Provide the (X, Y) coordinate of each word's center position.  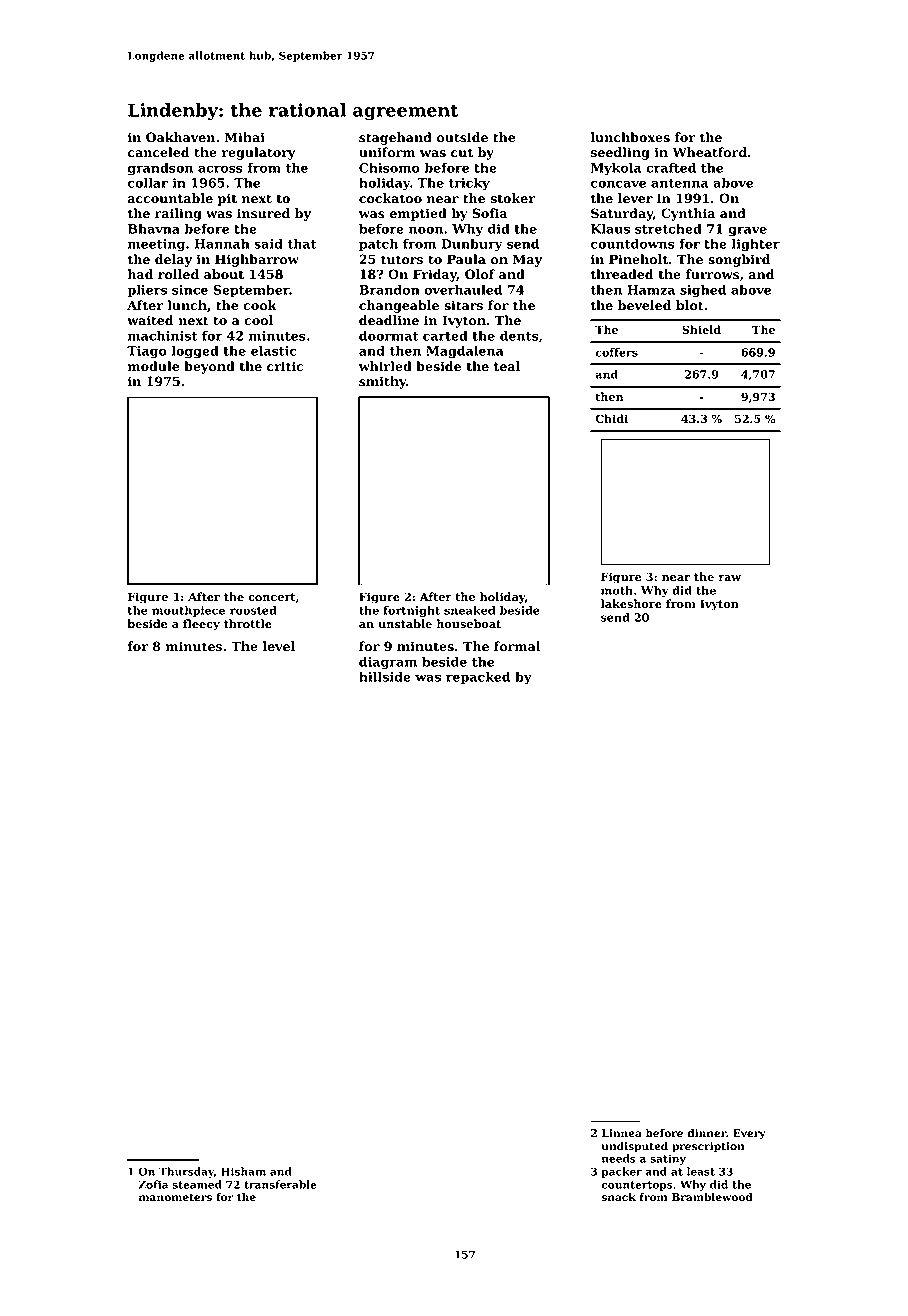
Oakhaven (180, 137)
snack (619, 1197)
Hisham (243, 1171)
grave (747, 231)
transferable (280, 1184)
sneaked (469, 610)
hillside (385, 676)
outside (462, 137)
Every (749, 1134)
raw (730, 578)
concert (272, 597)
